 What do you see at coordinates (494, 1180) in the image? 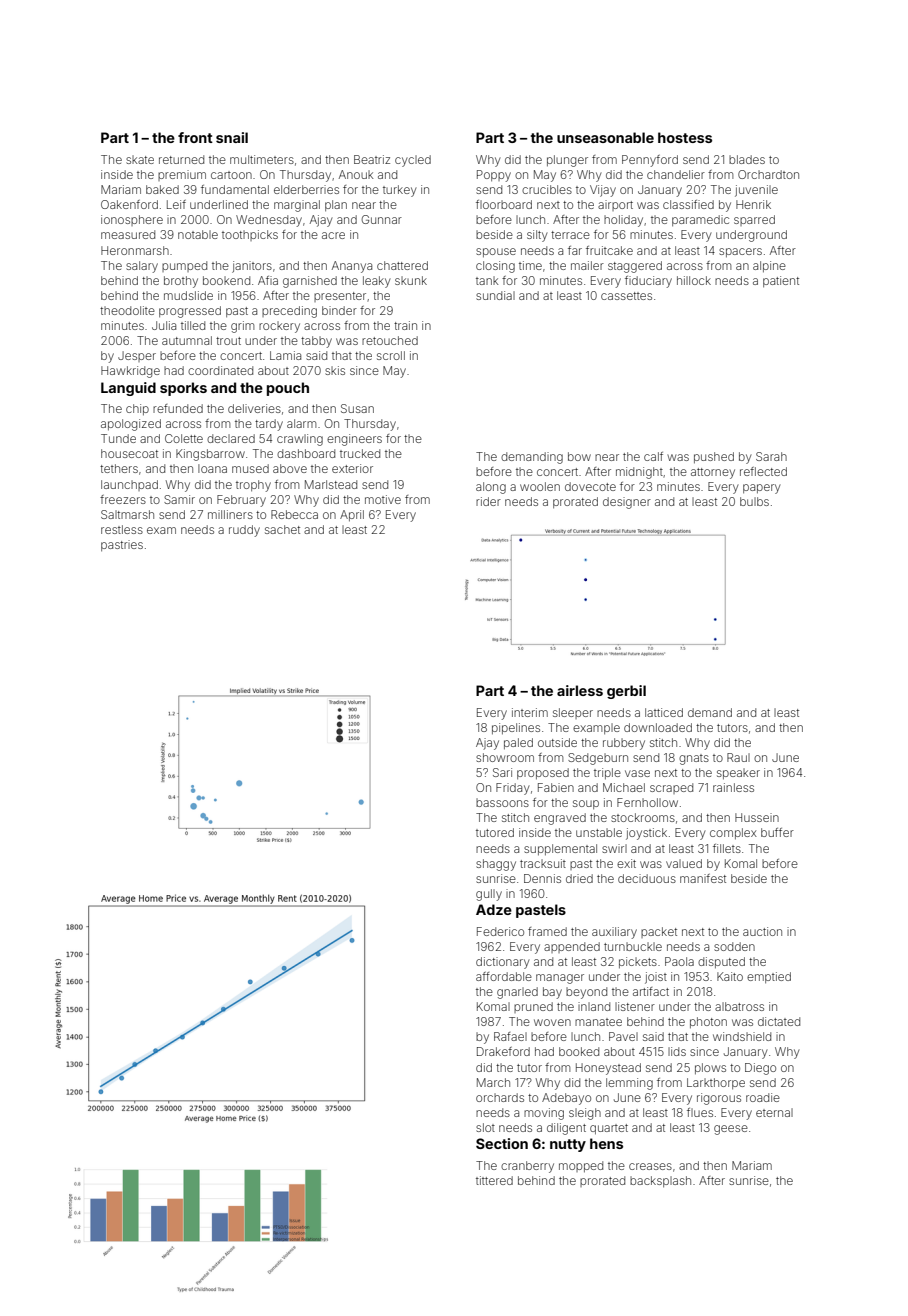
I see `tittered` at bounding box center [494, 1180].
